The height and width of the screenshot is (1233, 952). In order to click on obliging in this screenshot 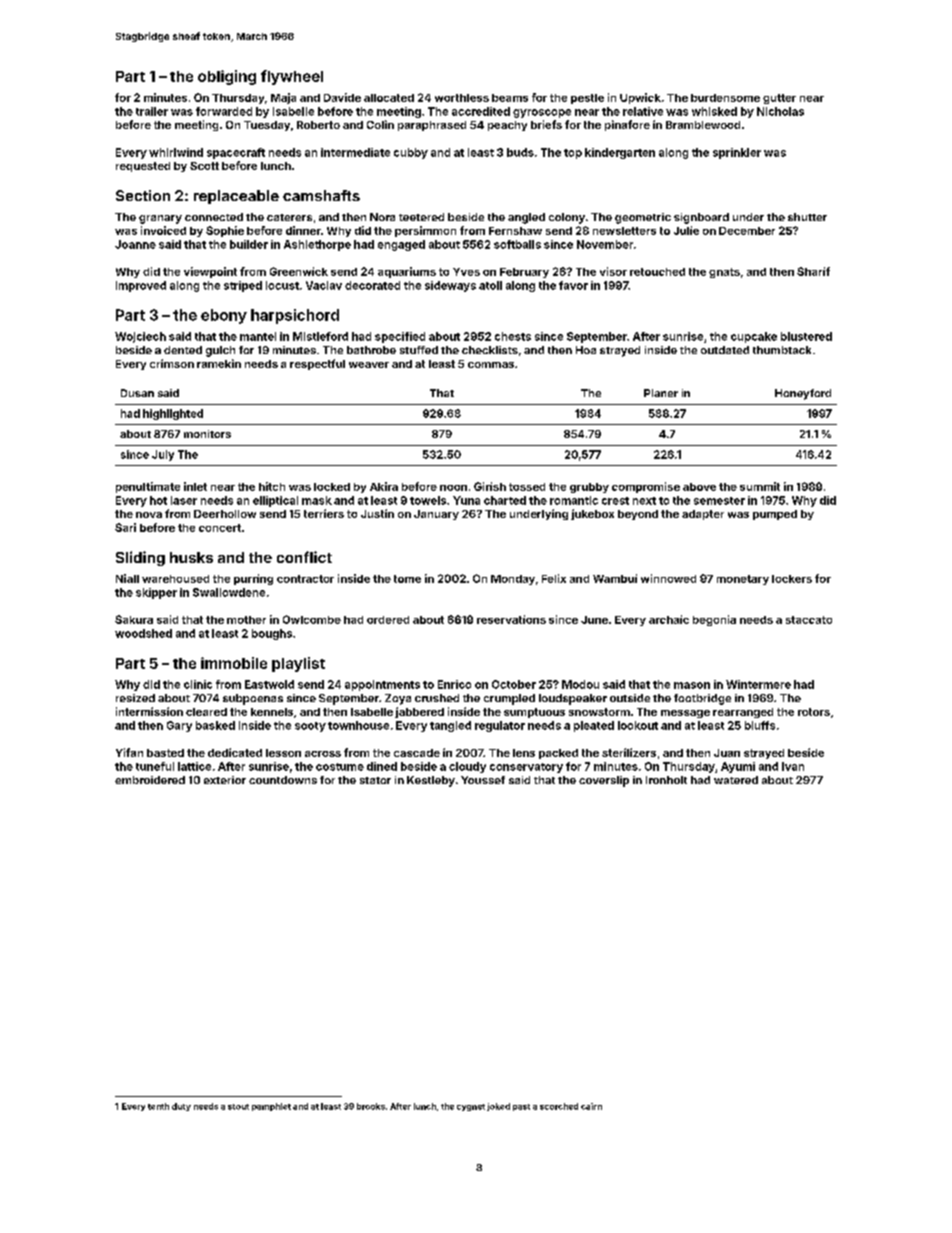, I will do `click(227, 77)`.
